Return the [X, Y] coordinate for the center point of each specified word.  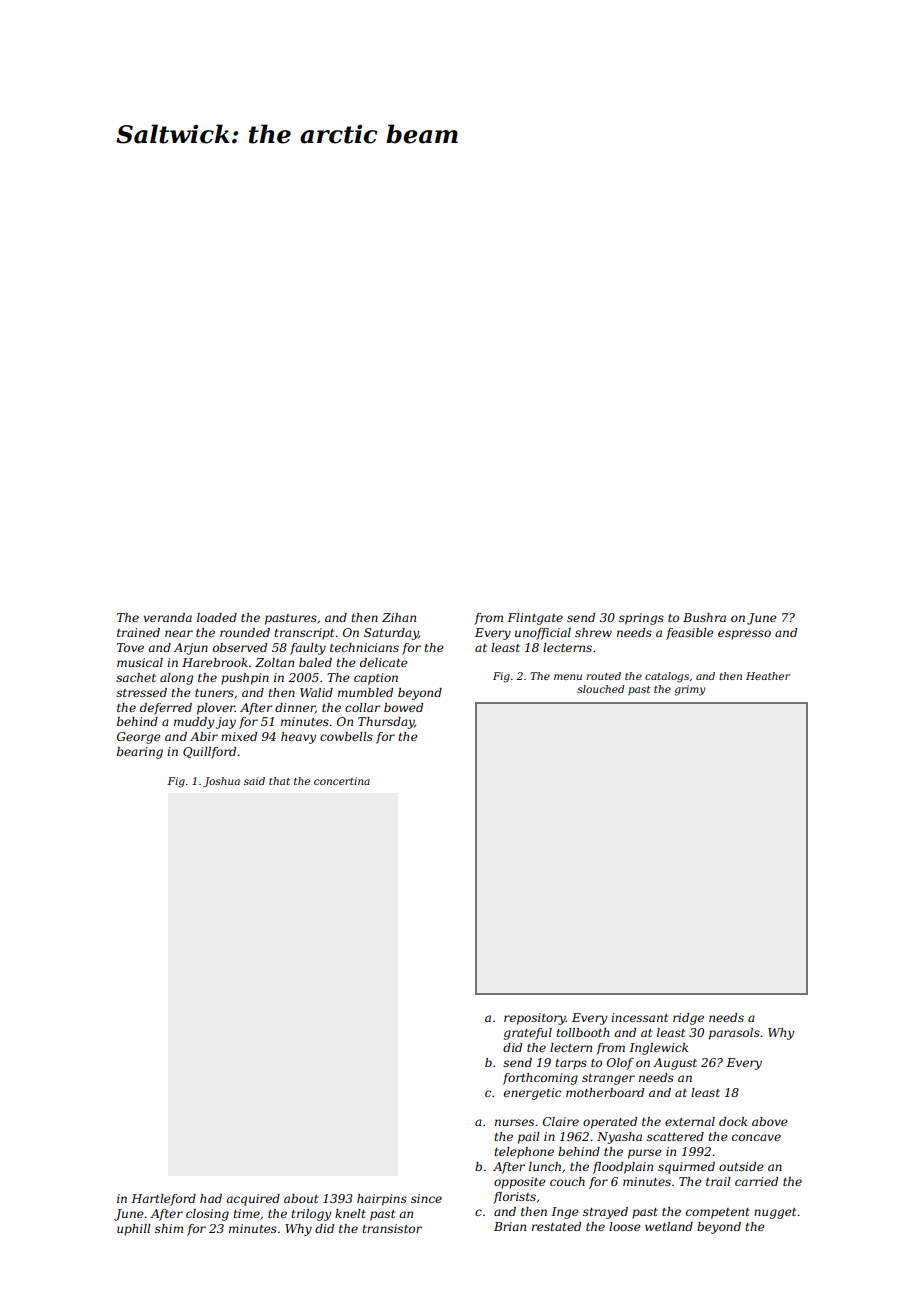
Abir [204, 736]
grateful [528, 1034]
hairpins [382, 1200]
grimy [690, 690]
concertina [342, 781]
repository [535, 1019]
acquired [253, 1200]
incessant [639, 1017]
